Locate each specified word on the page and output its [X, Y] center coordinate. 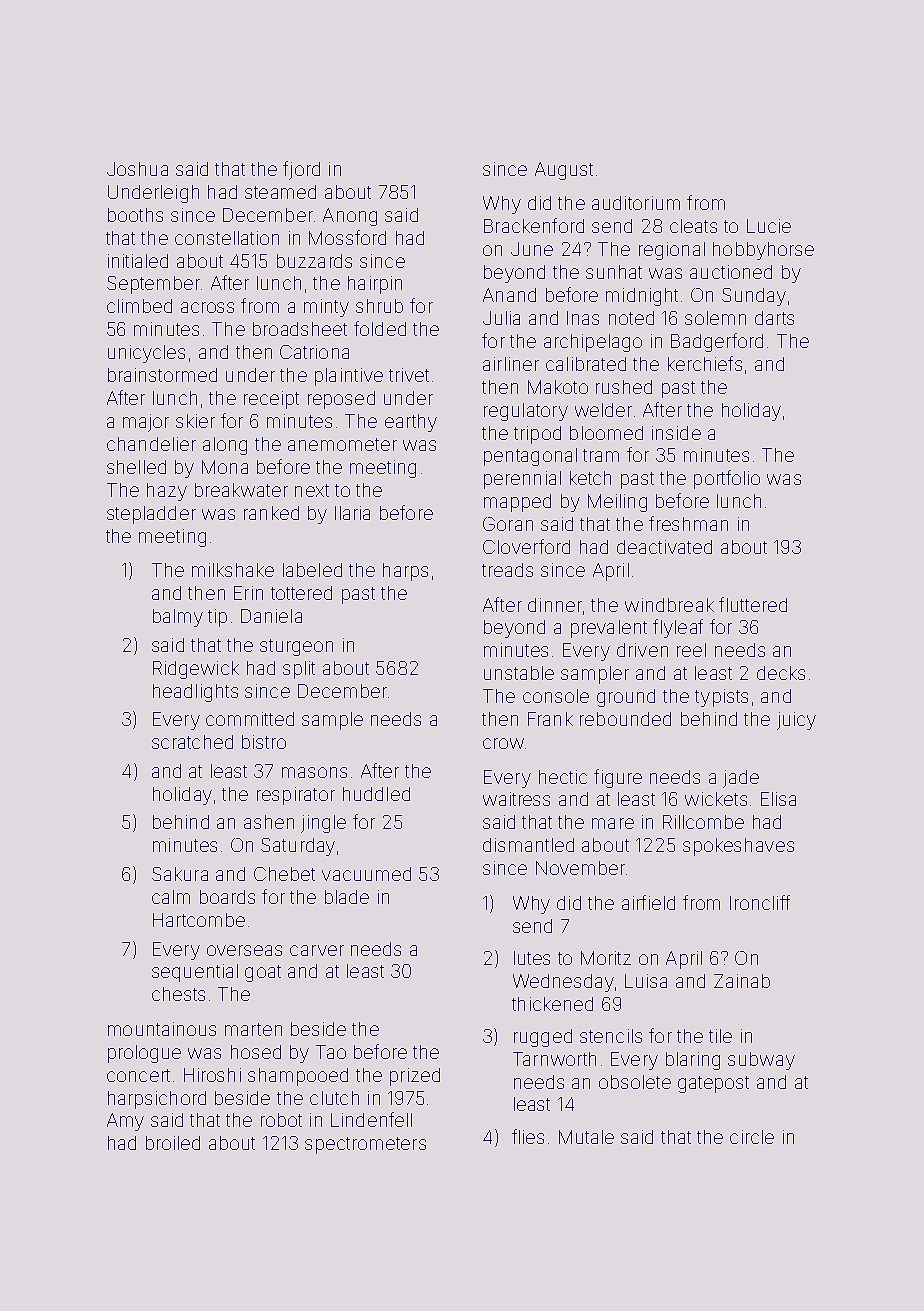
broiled [173, 1143]
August [564, 171]
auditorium [636, 203]
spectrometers [365, 1145]
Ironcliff [760, 902]
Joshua [137, 169]
